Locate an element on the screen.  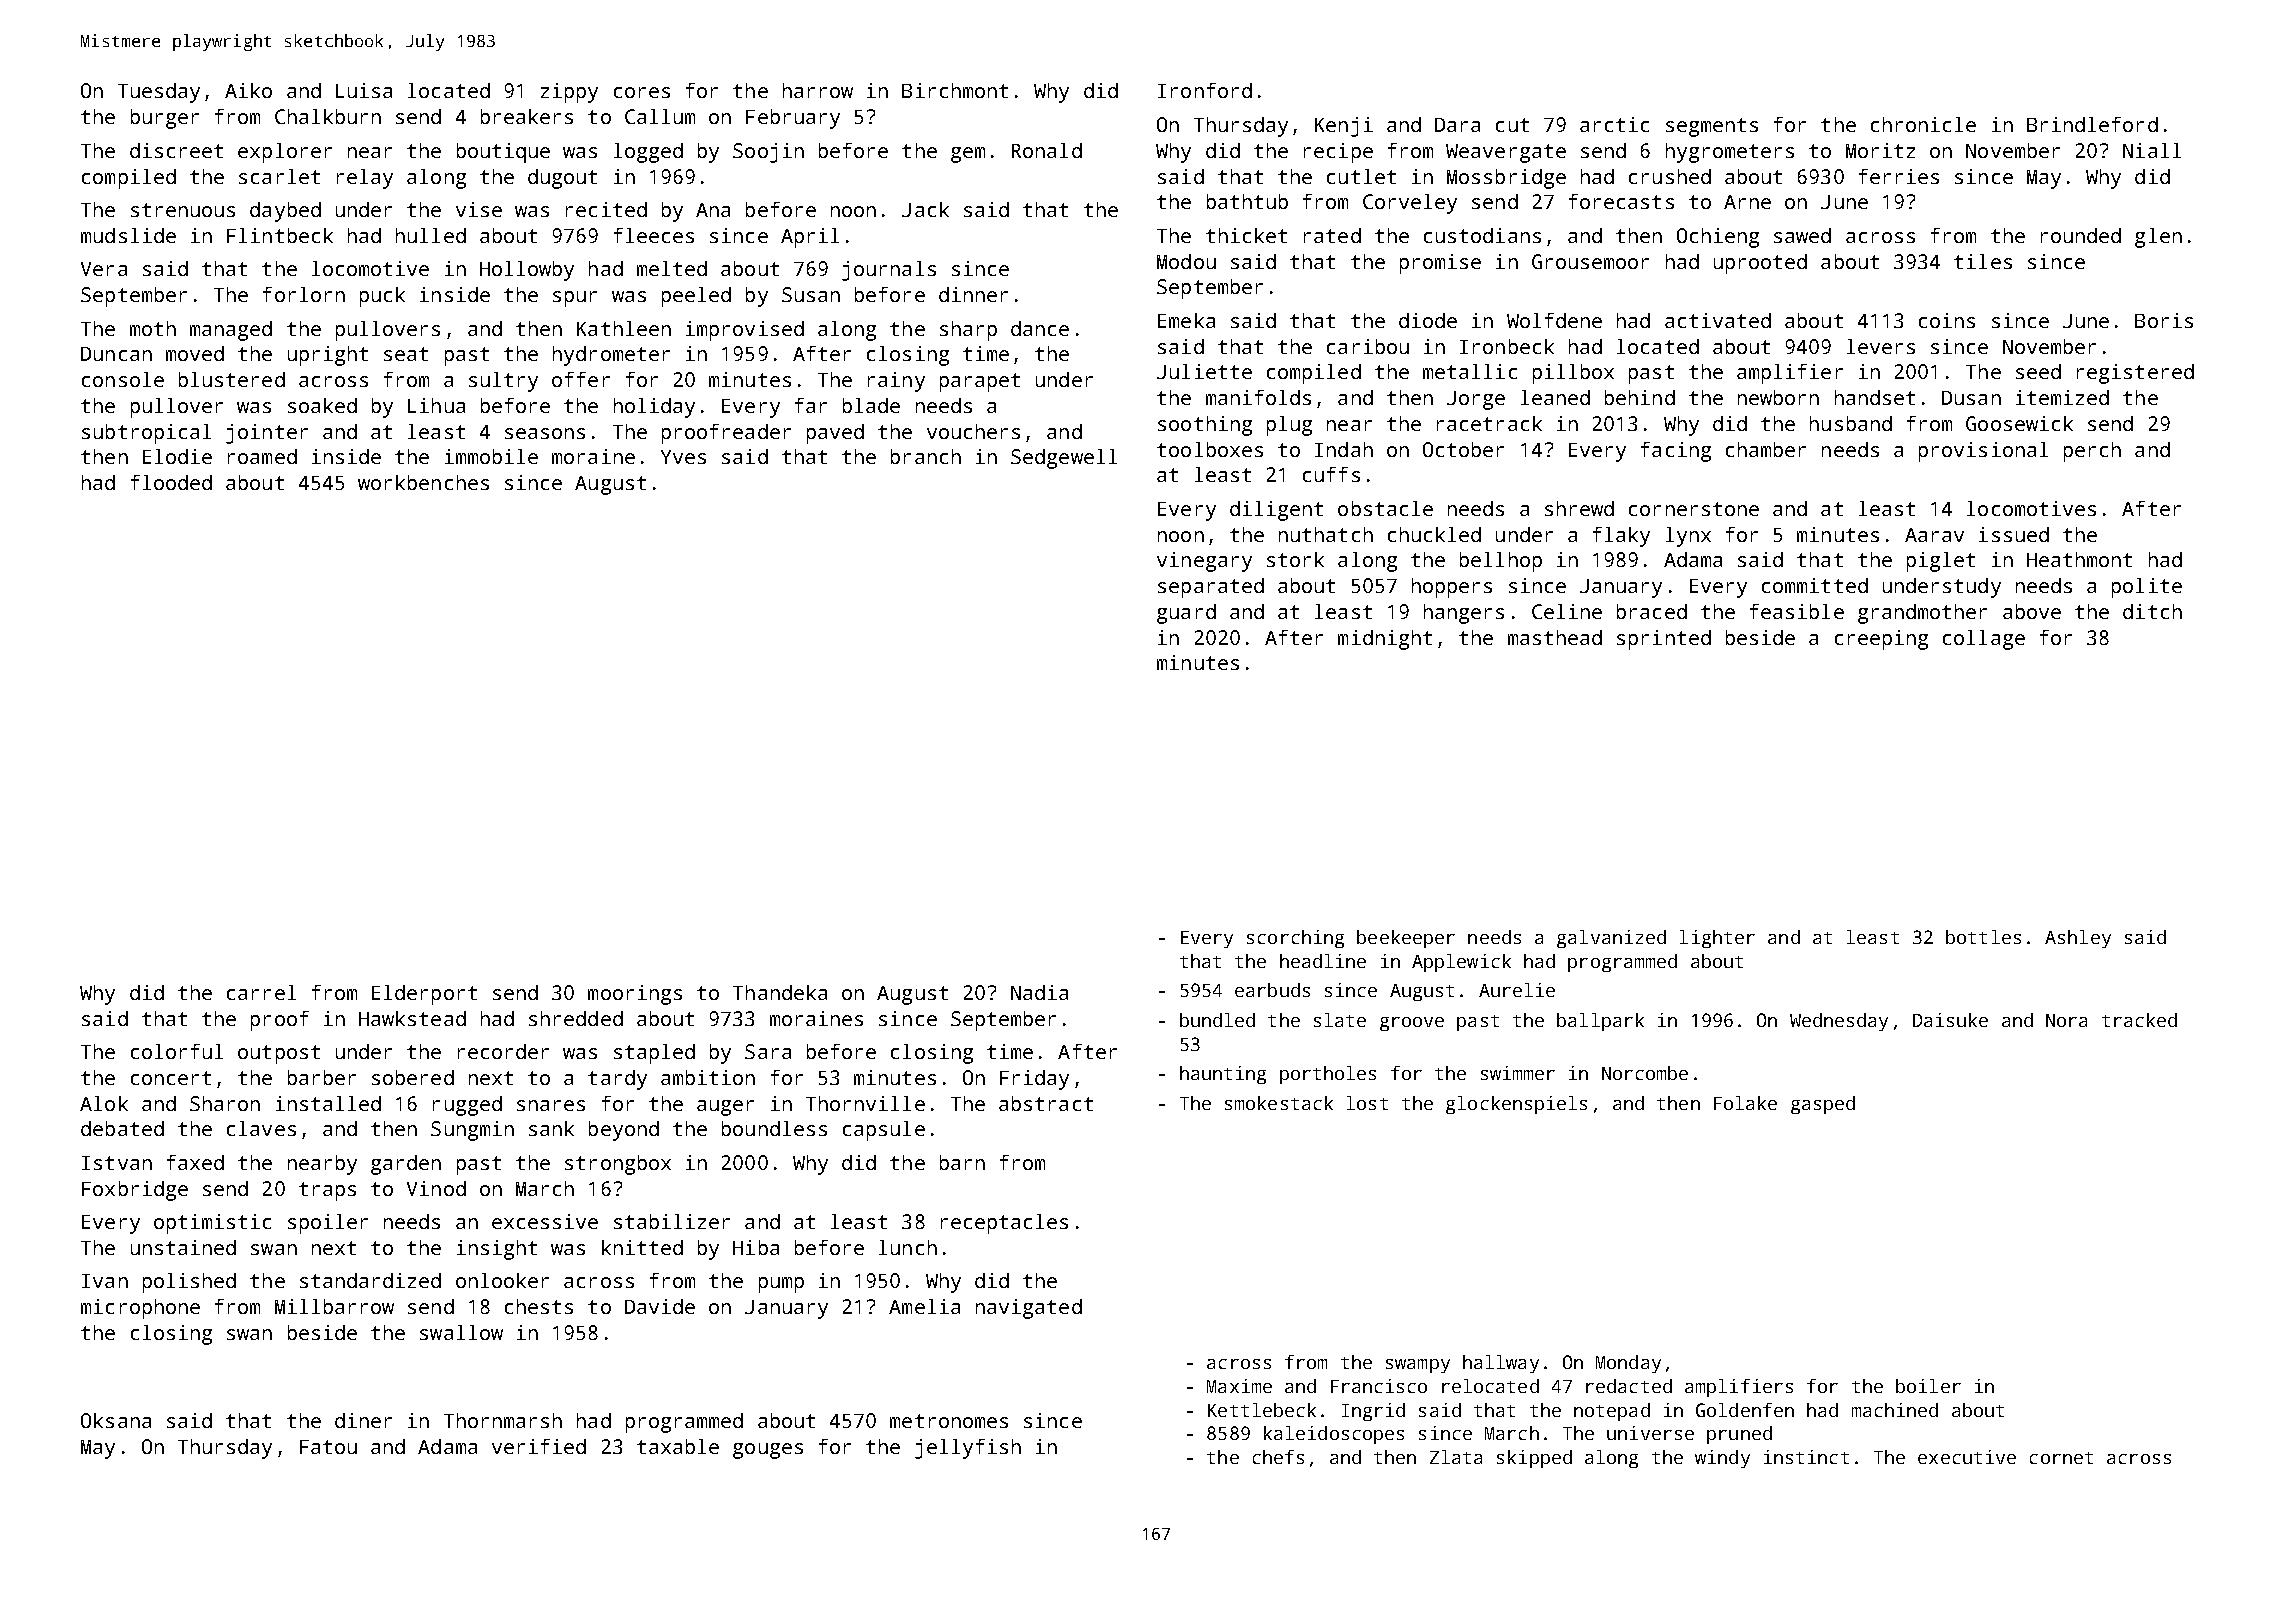
jellyfish is located at coordinates (968, 1449).
